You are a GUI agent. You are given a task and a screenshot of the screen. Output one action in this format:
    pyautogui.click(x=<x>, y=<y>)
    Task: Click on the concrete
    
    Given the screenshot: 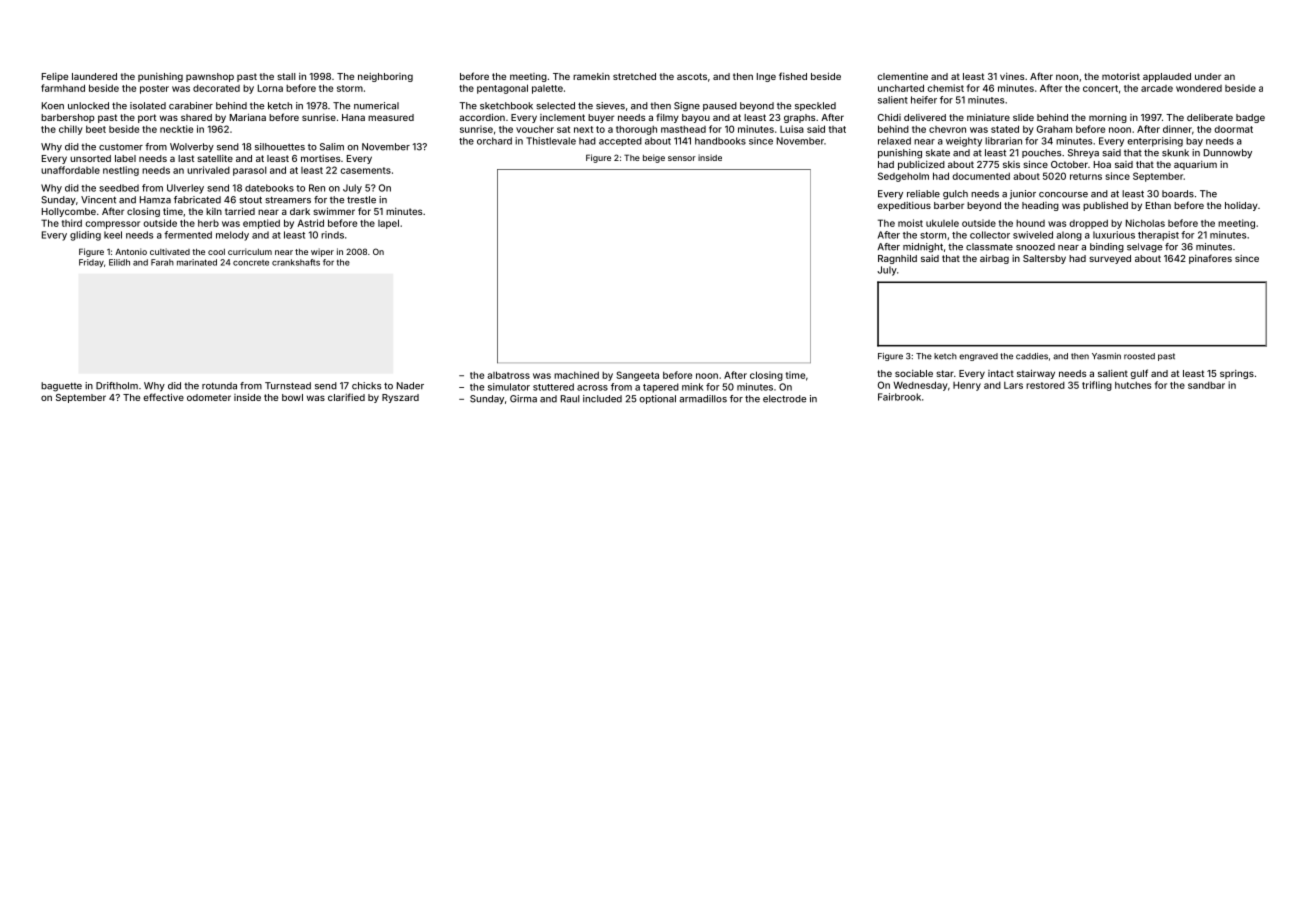 What is the action you would take?
    pyautogui.click(x=251, y=263)
